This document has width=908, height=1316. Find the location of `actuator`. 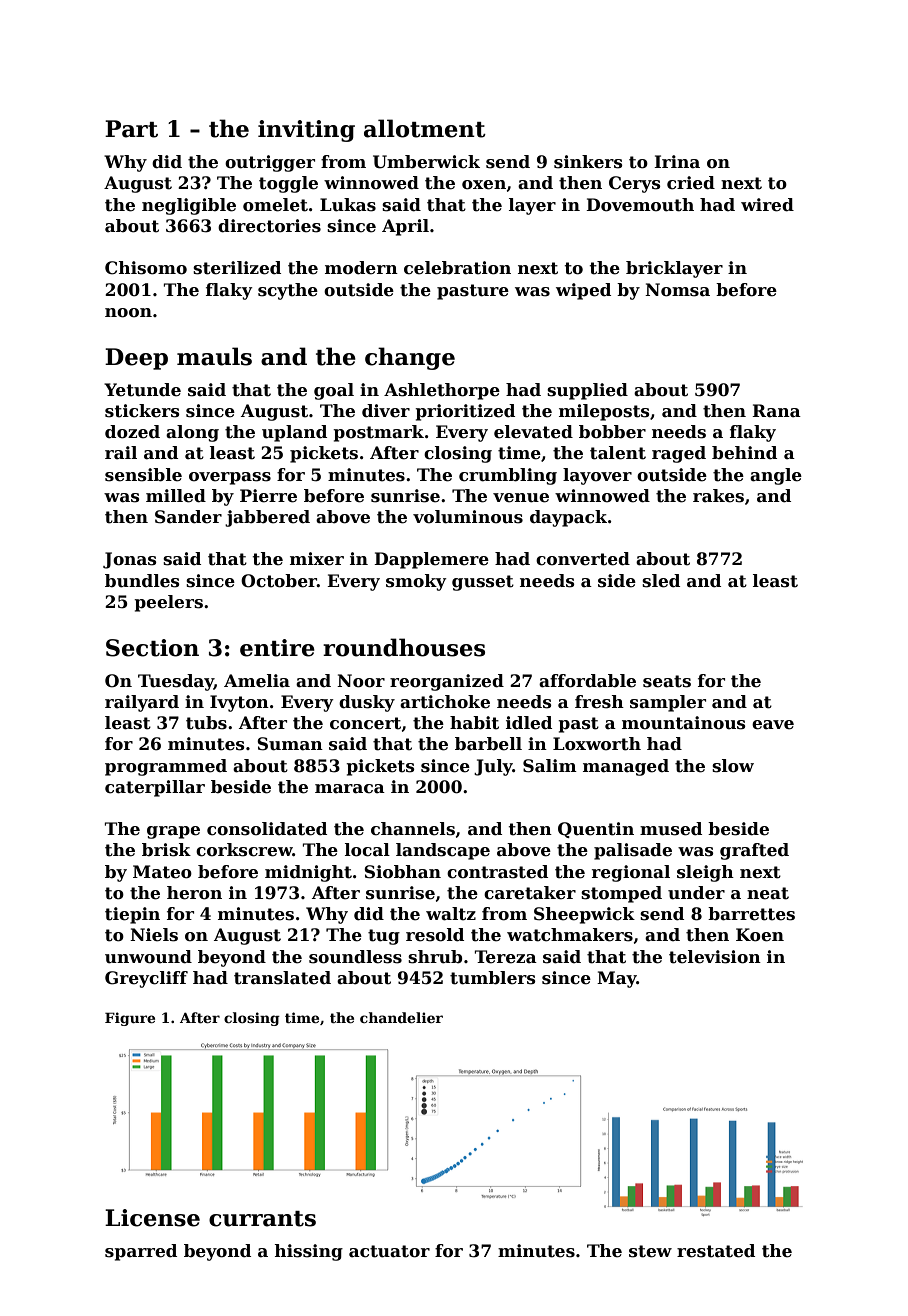

actuator is located at coordinates (389, 1251).
